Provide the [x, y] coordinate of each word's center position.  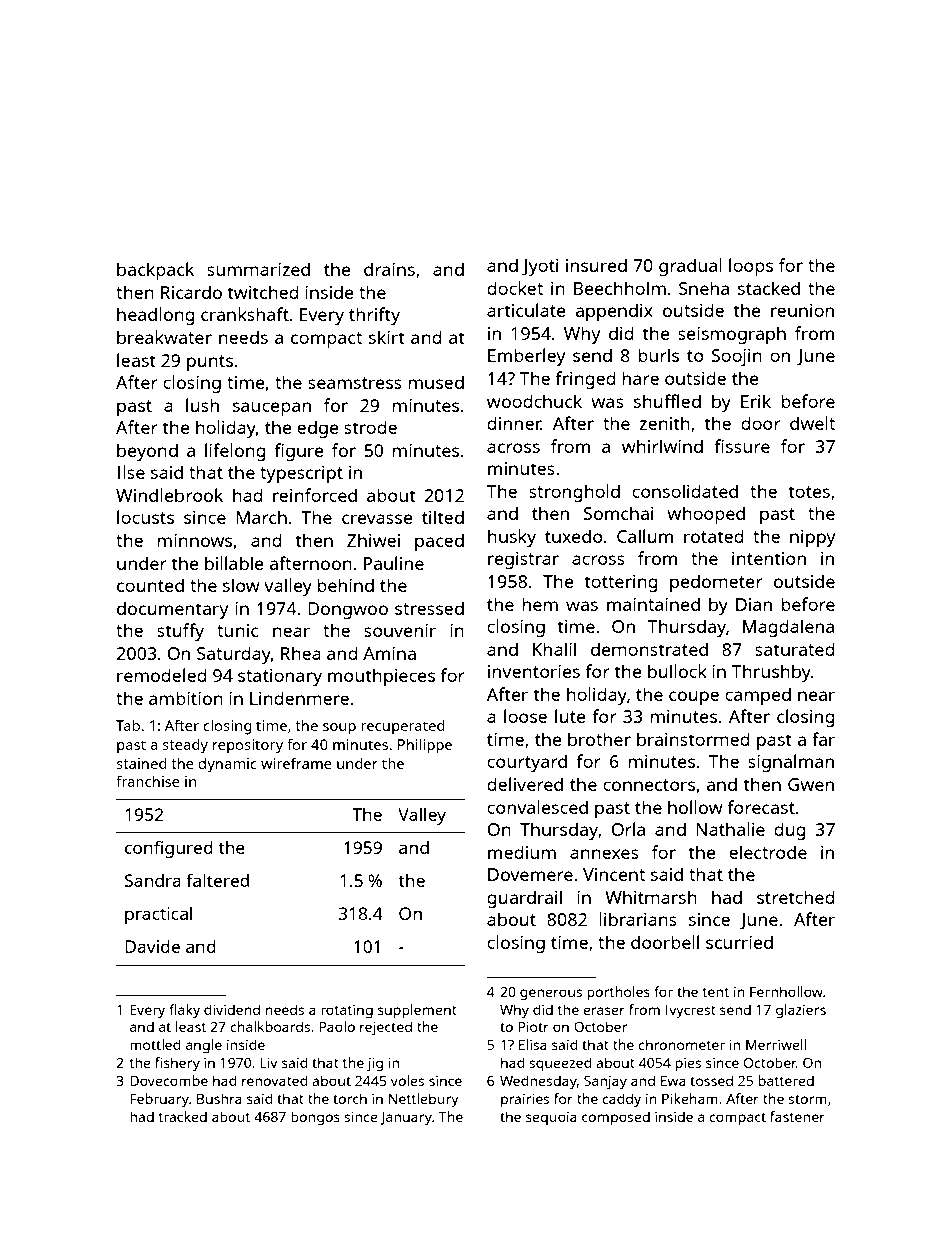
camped [758, 696]
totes [809, 492]
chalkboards [270, 1026]
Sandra [153, 880]
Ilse [131, 472]
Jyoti [540, 267]
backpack [155, 271]
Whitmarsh [651, 897]
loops [751, 267]
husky [512, 538]
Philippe [425, 746]
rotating [347, 1012]
